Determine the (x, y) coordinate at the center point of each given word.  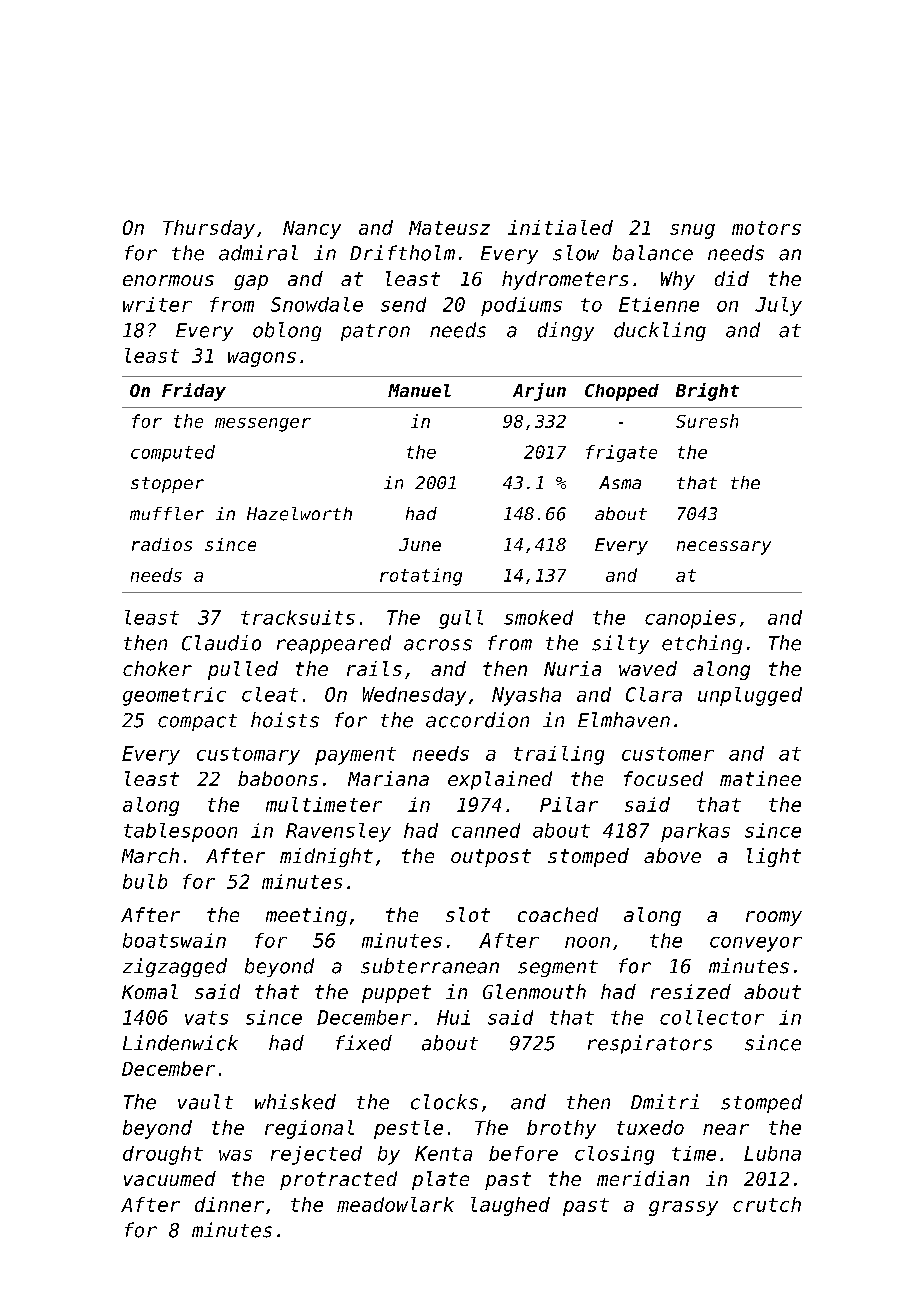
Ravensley (338, 832)
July (778, 306)
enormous (168, 280)
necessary (724, 548)
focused (663, 778)
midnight (326, 857)
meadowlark (395, 1204)
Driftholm (402, 253)
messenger (263, 425)
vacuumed (170, 1178)
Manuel (419, 390)
